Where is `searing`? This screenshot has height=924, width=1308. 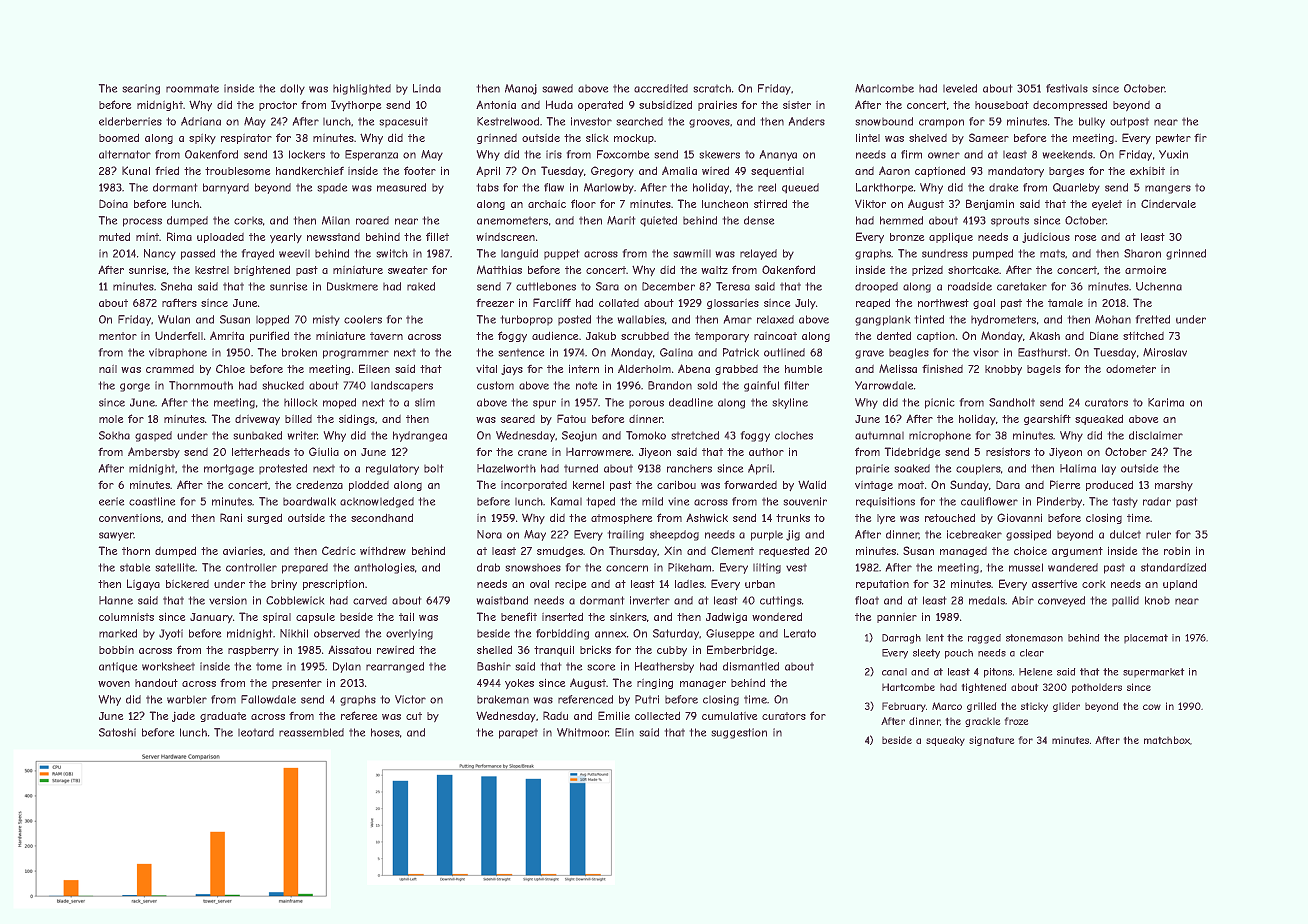 searing is located at coordinates (141, 89).
